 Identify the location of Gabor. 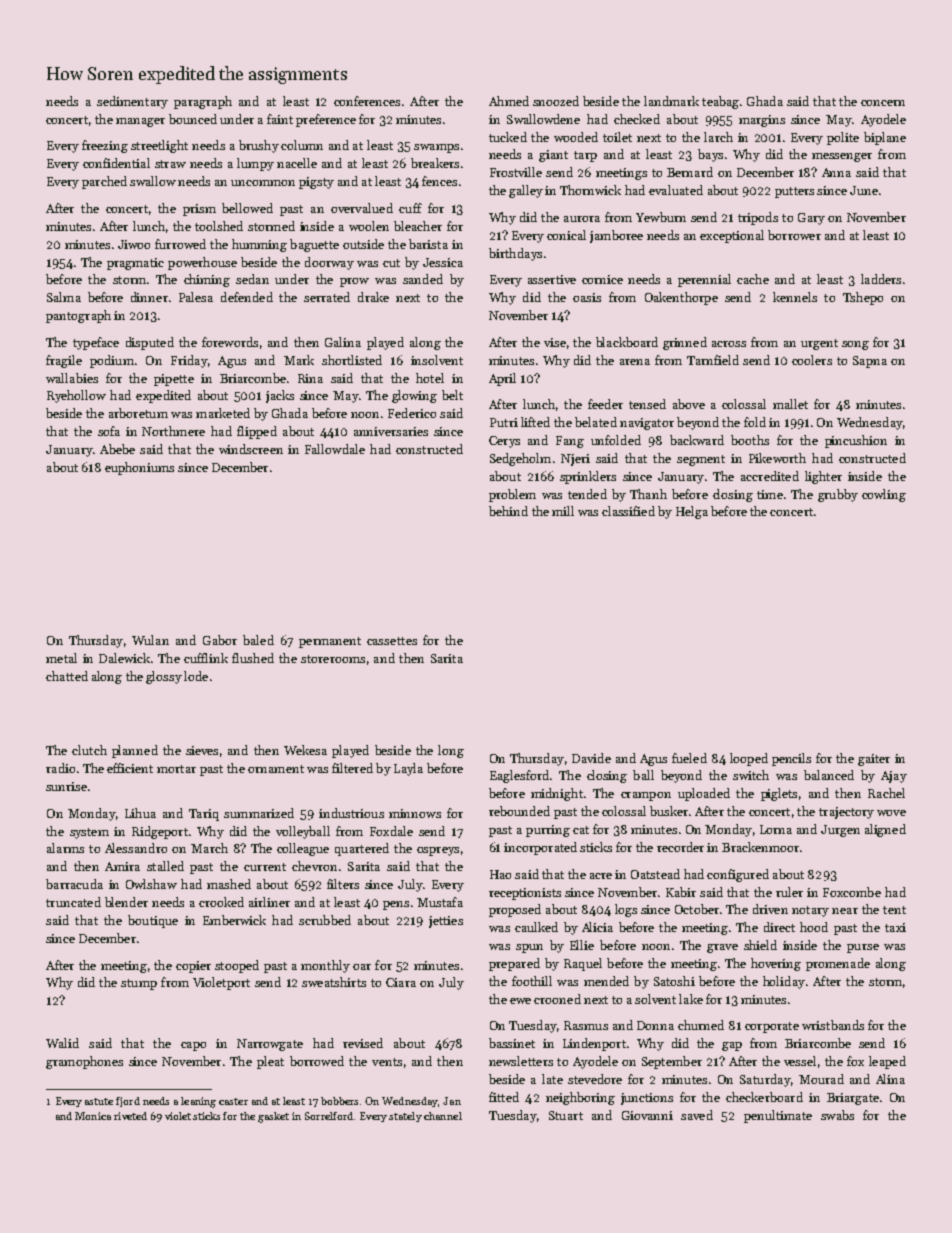
(220, 640).
